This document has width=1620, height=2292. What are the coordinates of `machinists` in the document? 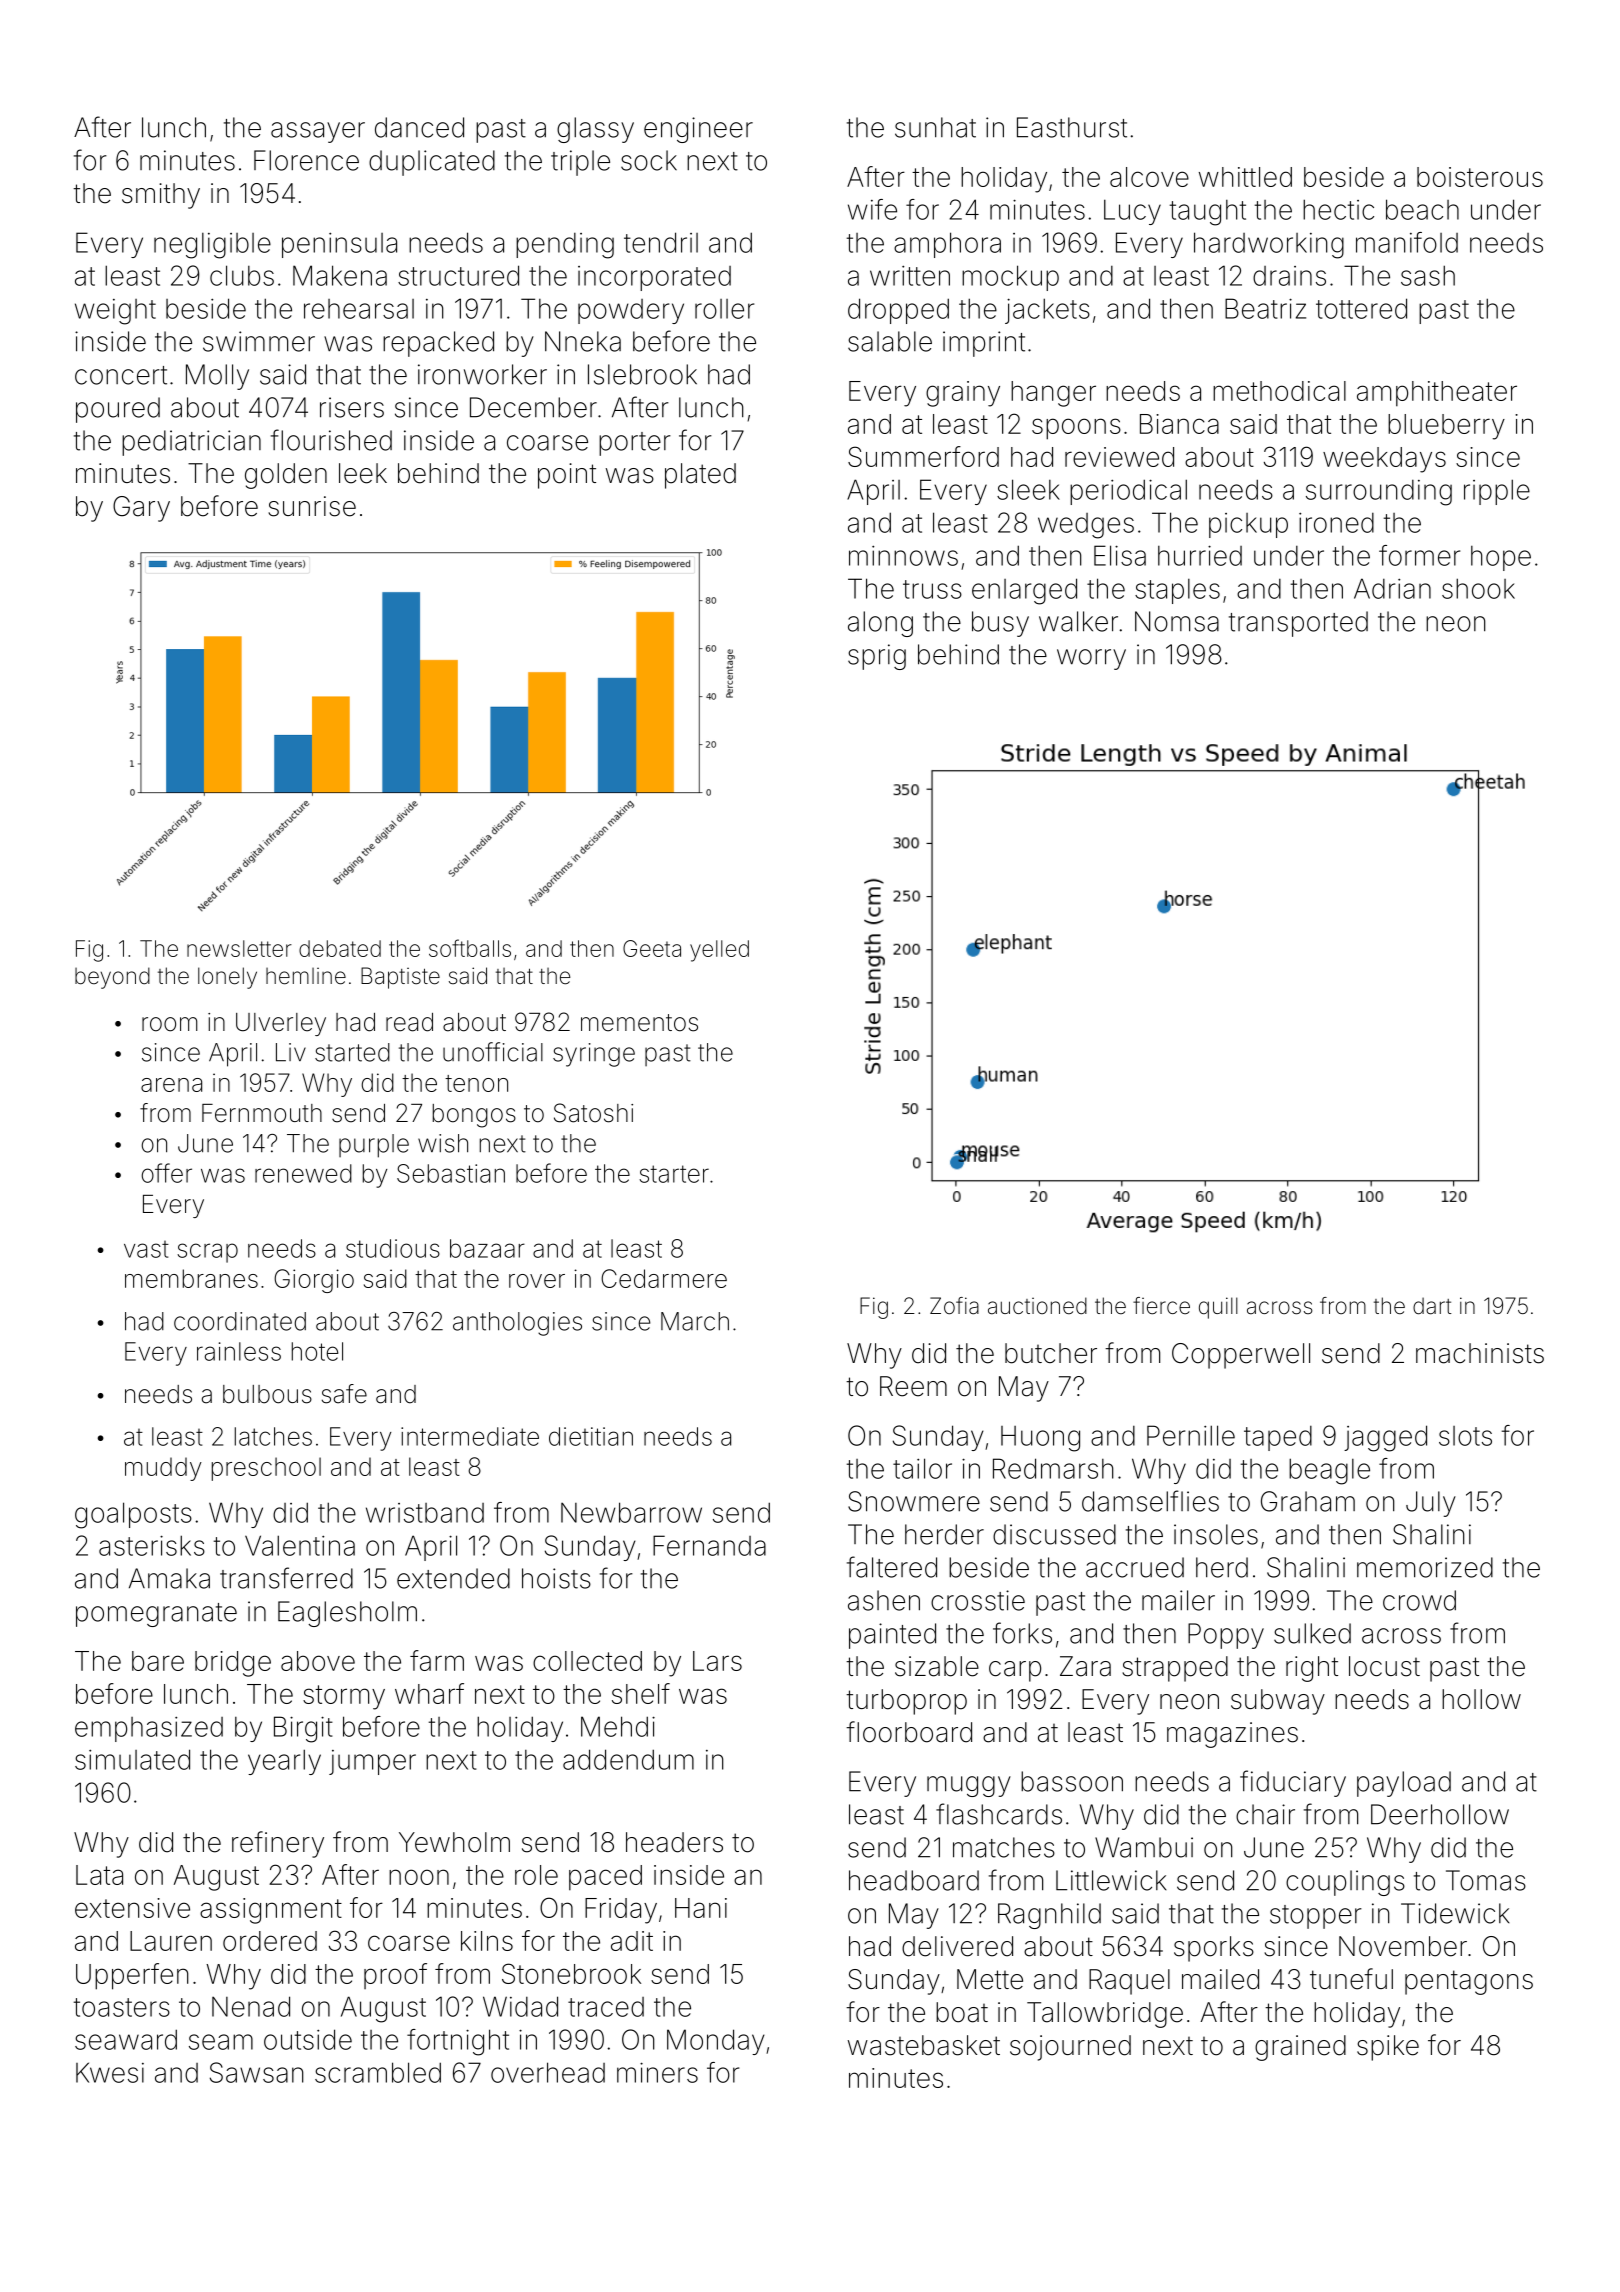 It's located at (1480, 1353).
